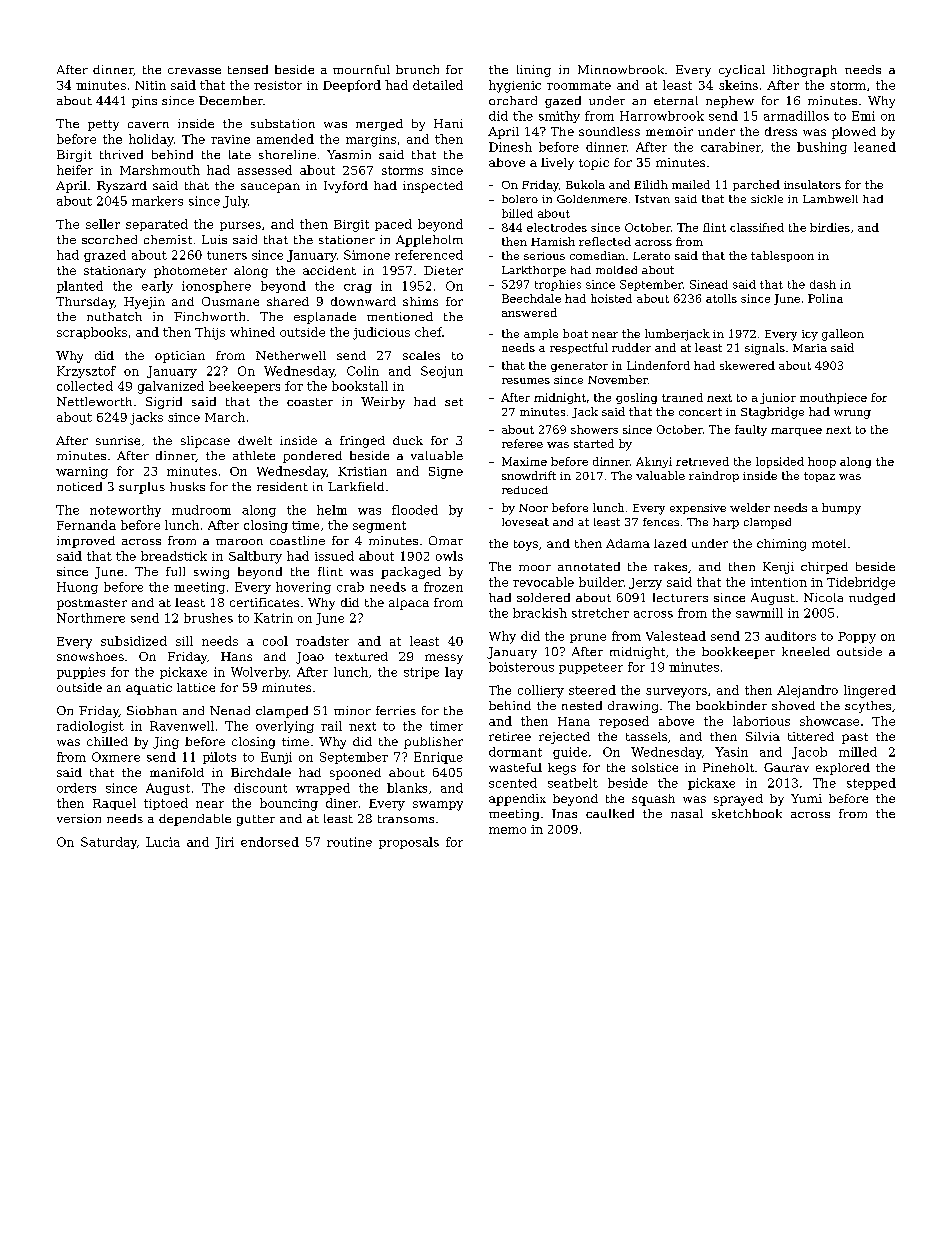 Image resolution: width=952 pixels, height=1233 pixels. I want to click on petty, so click(103, 125).
